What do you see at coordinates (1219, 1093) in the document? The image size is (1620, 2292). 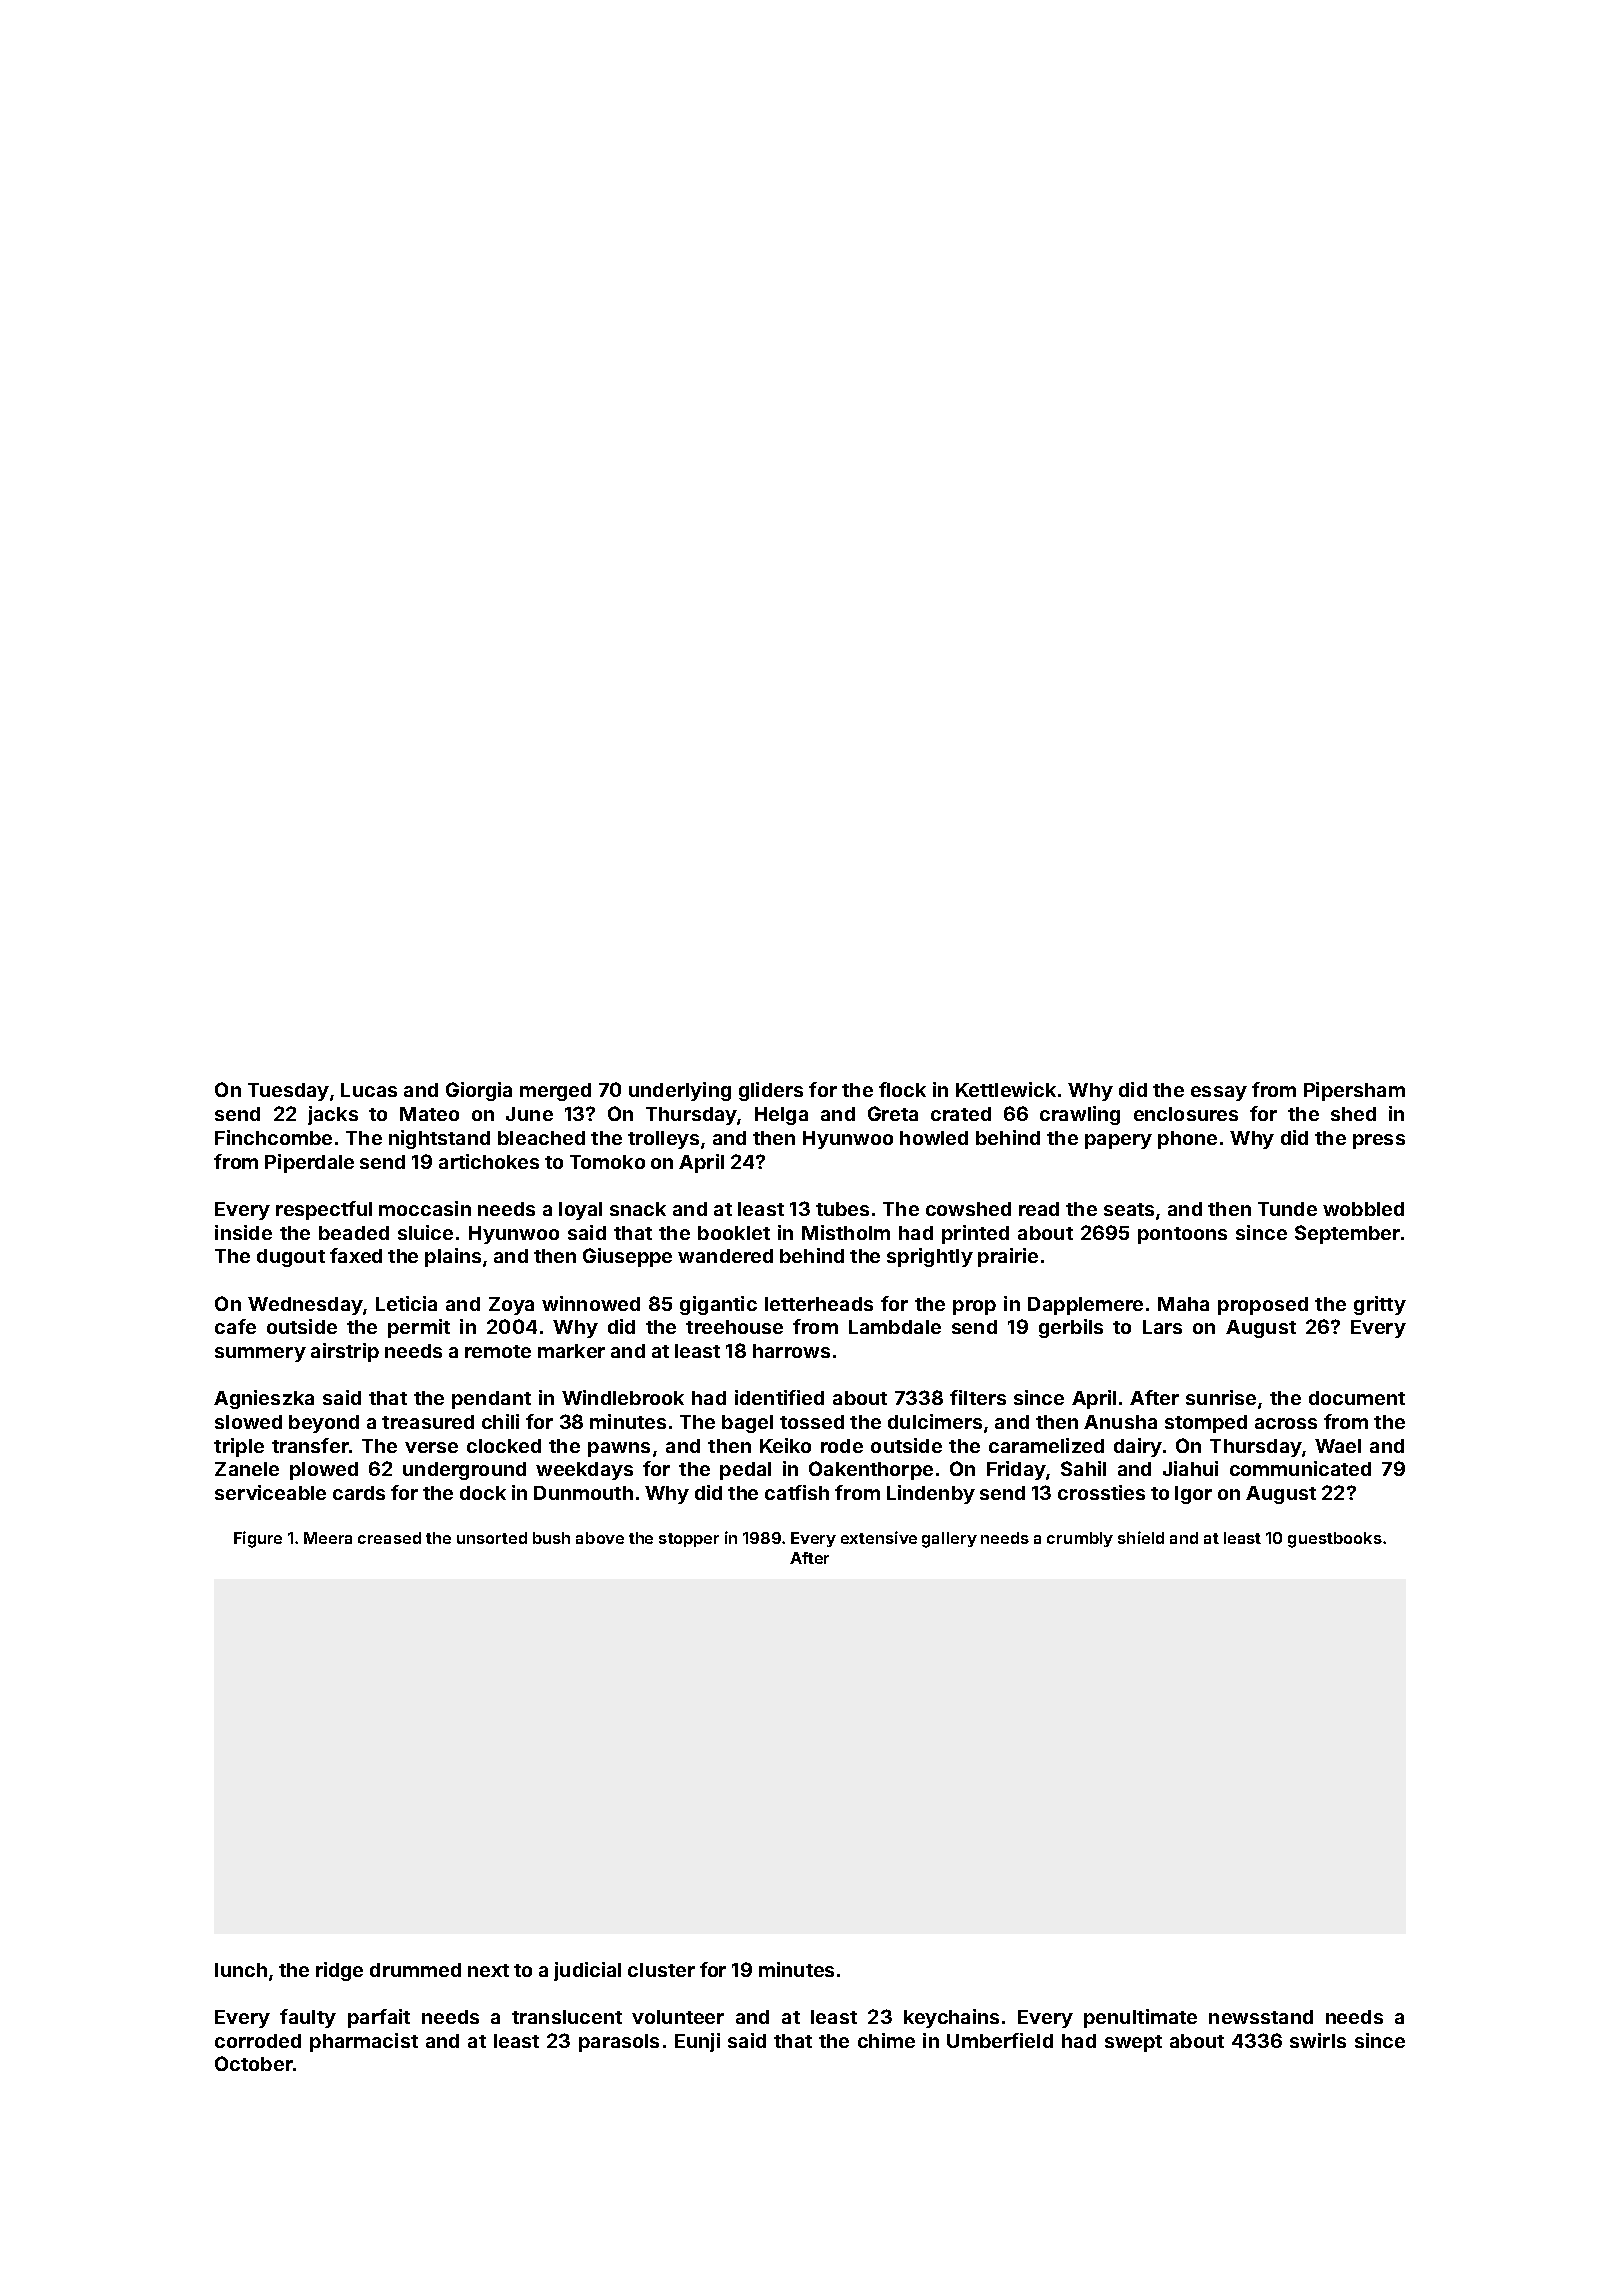 I see `essay` at bounding box center [1219, 1093].
